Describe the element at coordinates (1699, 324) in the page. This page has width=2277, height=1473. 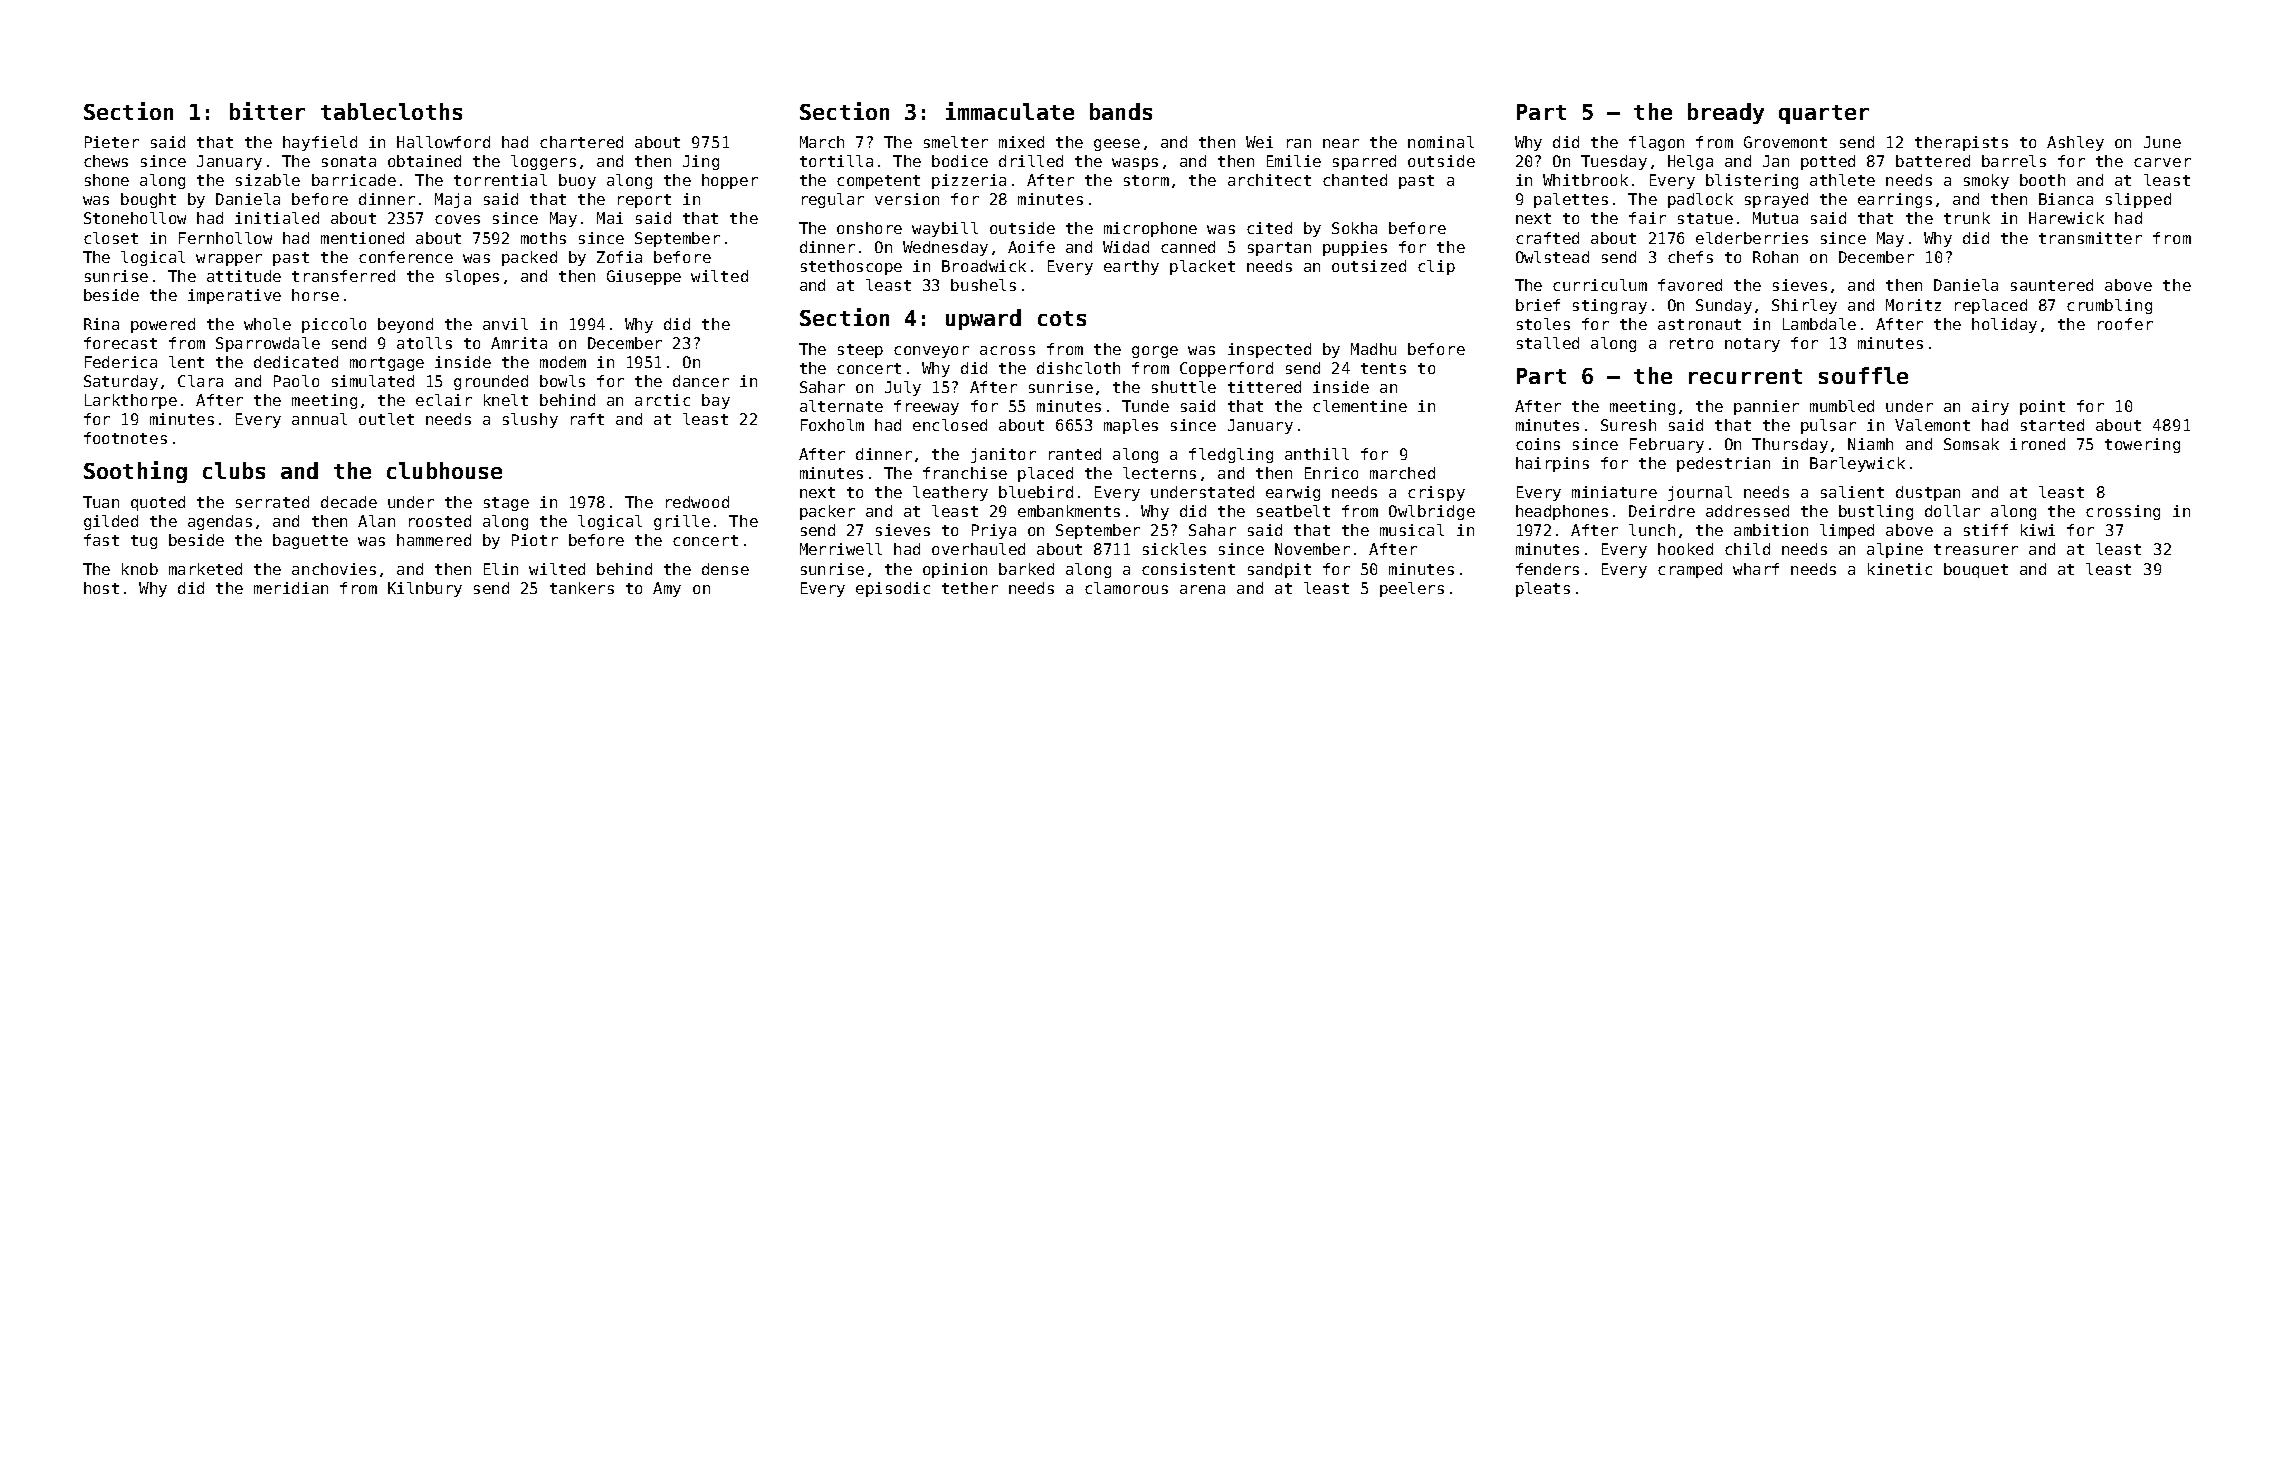
I see `astronaut` at that location.
